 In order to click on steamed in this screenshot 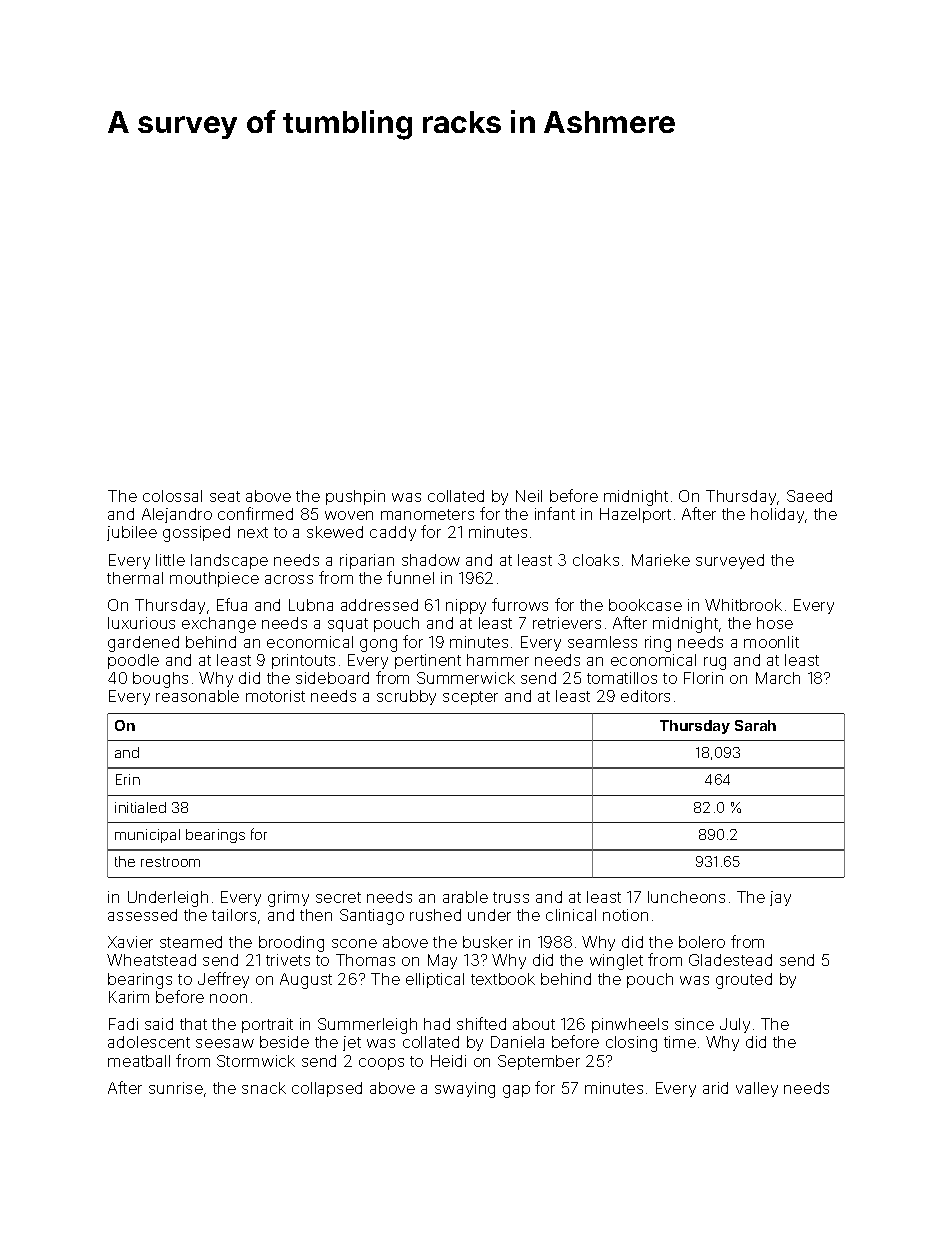, I will do `click(191, 942)`.
